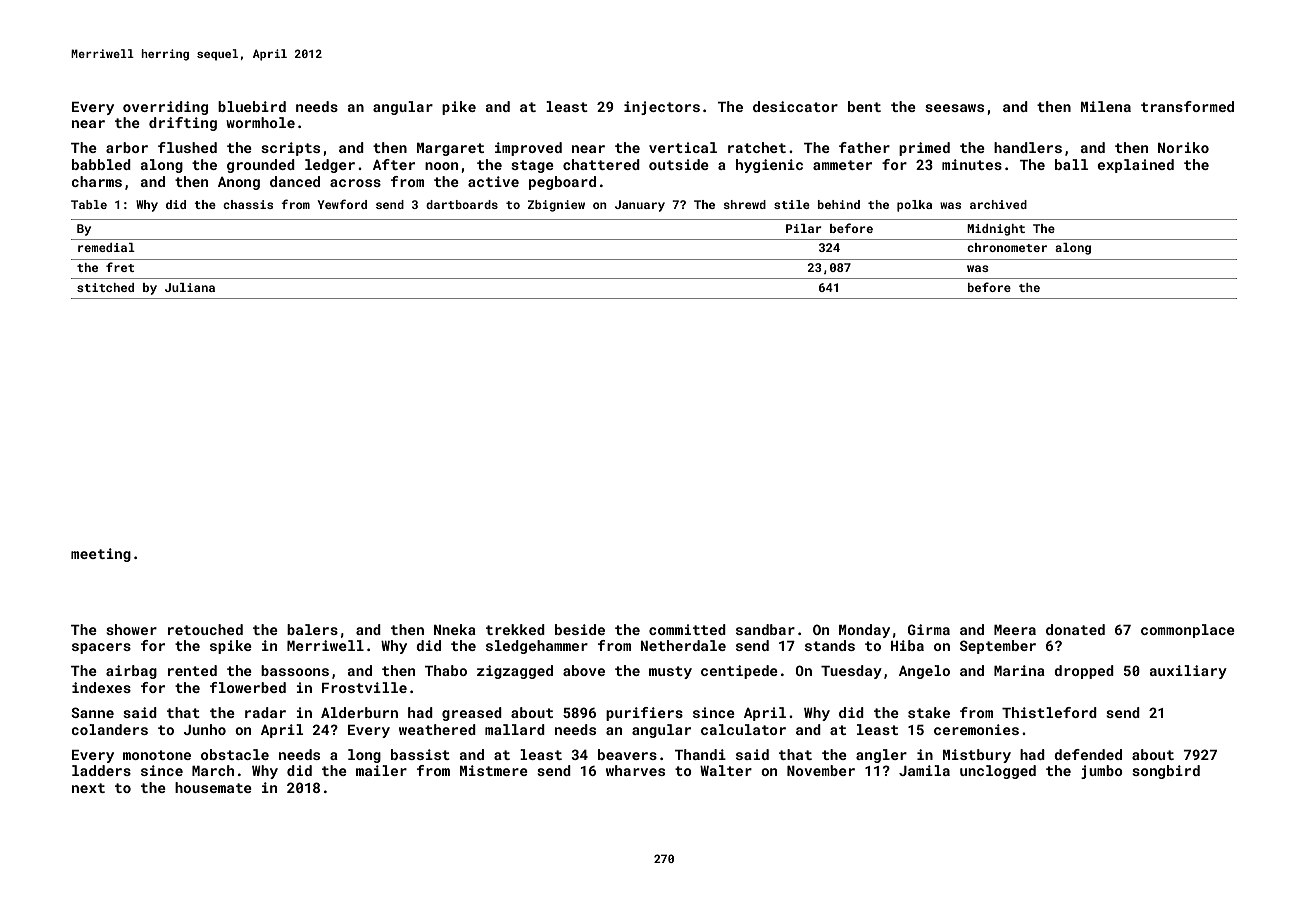  What do you see at coordinates (804, 228) in the screenshot?
I see `Pilar` at bounding box center [804, 228].
